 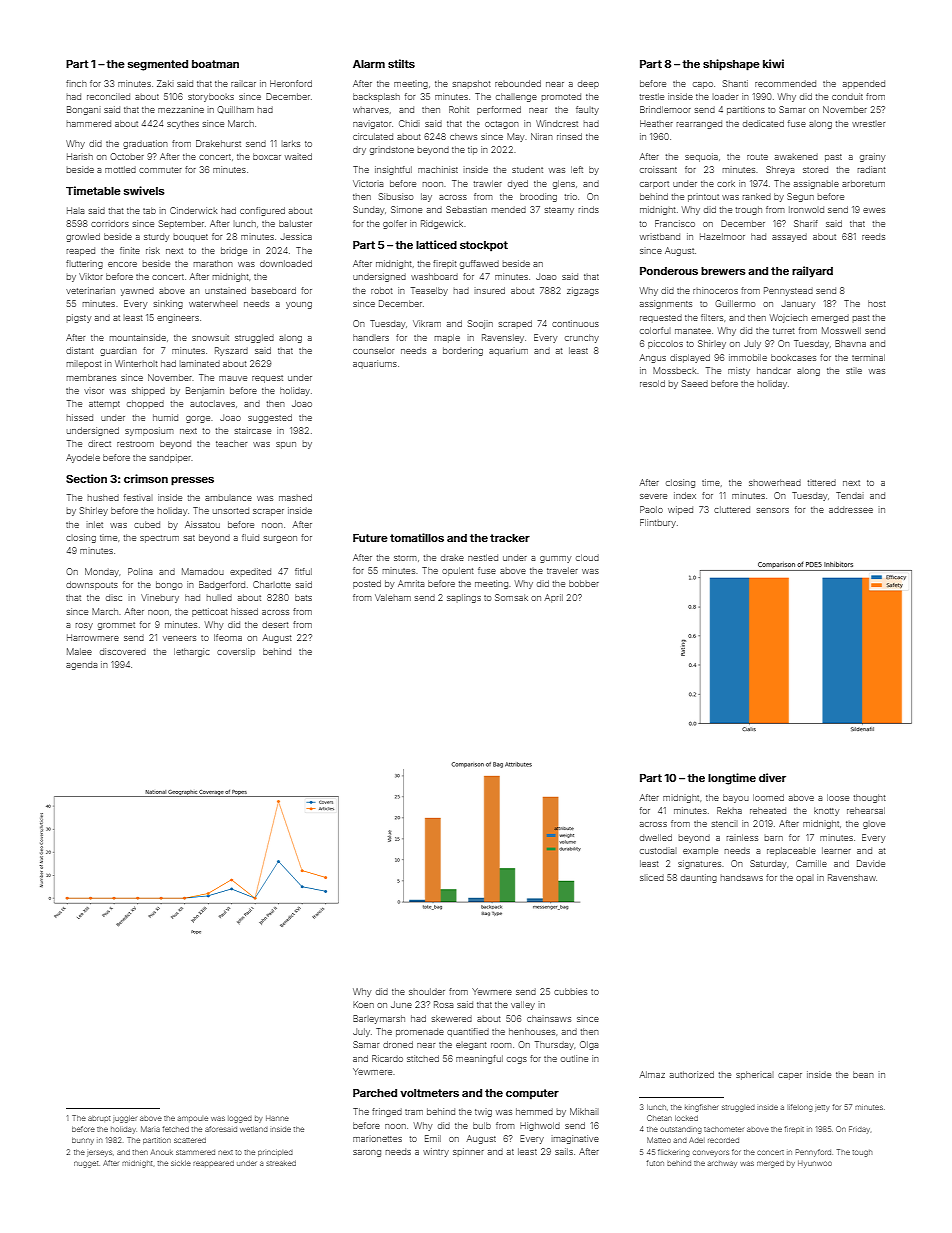 What do you see at coordinates (401, 63) in the page?
I see `stilts` at bounding box center [401, 63].
